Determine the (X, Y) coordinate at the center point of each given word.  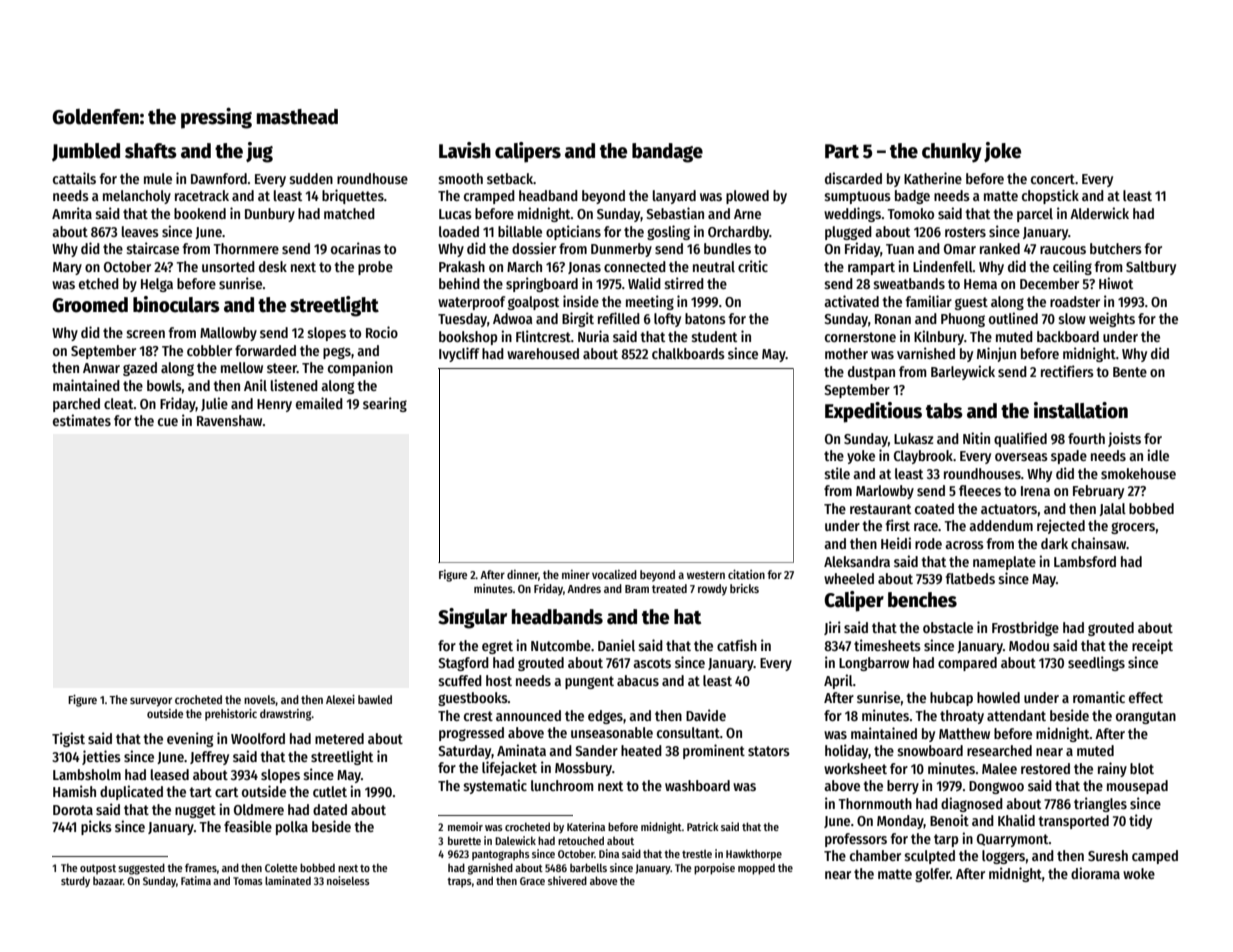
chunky (952, 153)
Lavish (465, 150)
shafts (151, 151)
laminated (288, 880)
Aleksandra (857, 561)
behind (459, 283)
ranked (1000, 248)
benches (922, 600)
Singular (472, 618)
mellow (242, 367)
